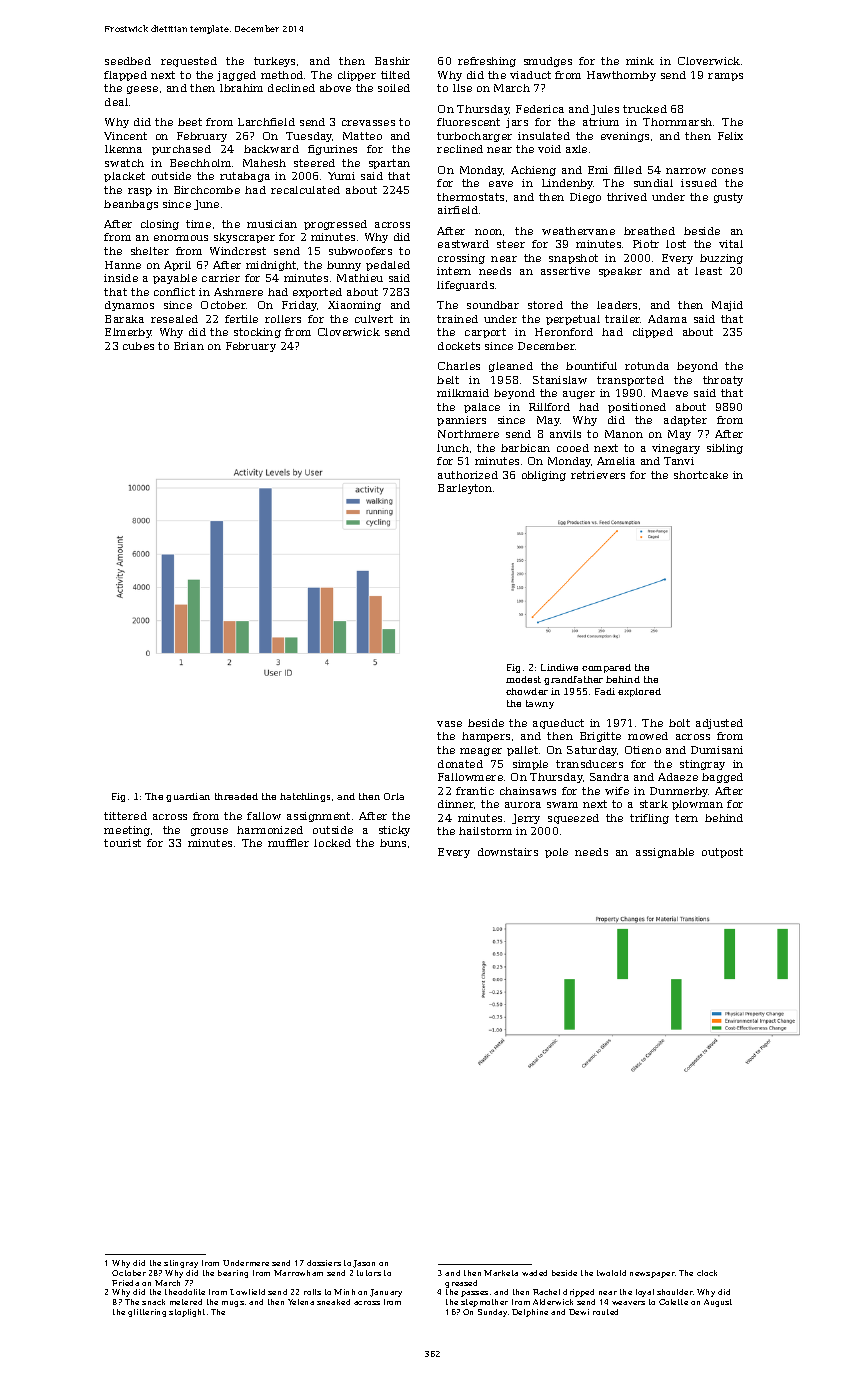 Image resolution: width=849 pixels, height=1400 pixels. Describe the element at coordinates (453, 448) in the screenshot. I see `lunch` at that location.
